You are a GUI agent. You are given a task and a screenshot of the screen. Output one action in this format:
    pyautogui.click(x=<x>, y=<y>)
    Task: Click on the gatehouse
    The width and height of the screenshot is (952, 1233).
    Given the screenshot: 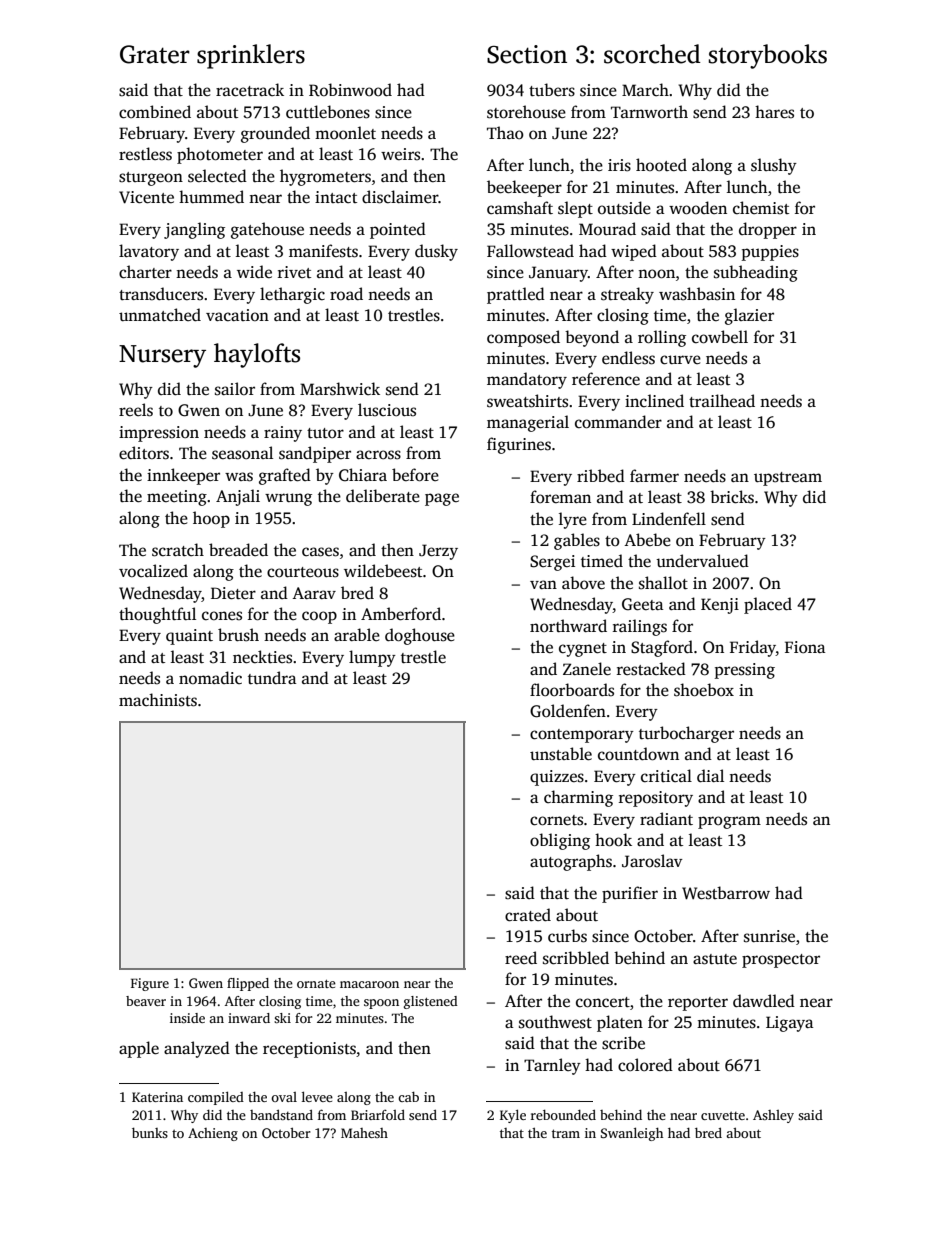 What is the action you would take?
    pyautogui.click(x=267, y=230)
